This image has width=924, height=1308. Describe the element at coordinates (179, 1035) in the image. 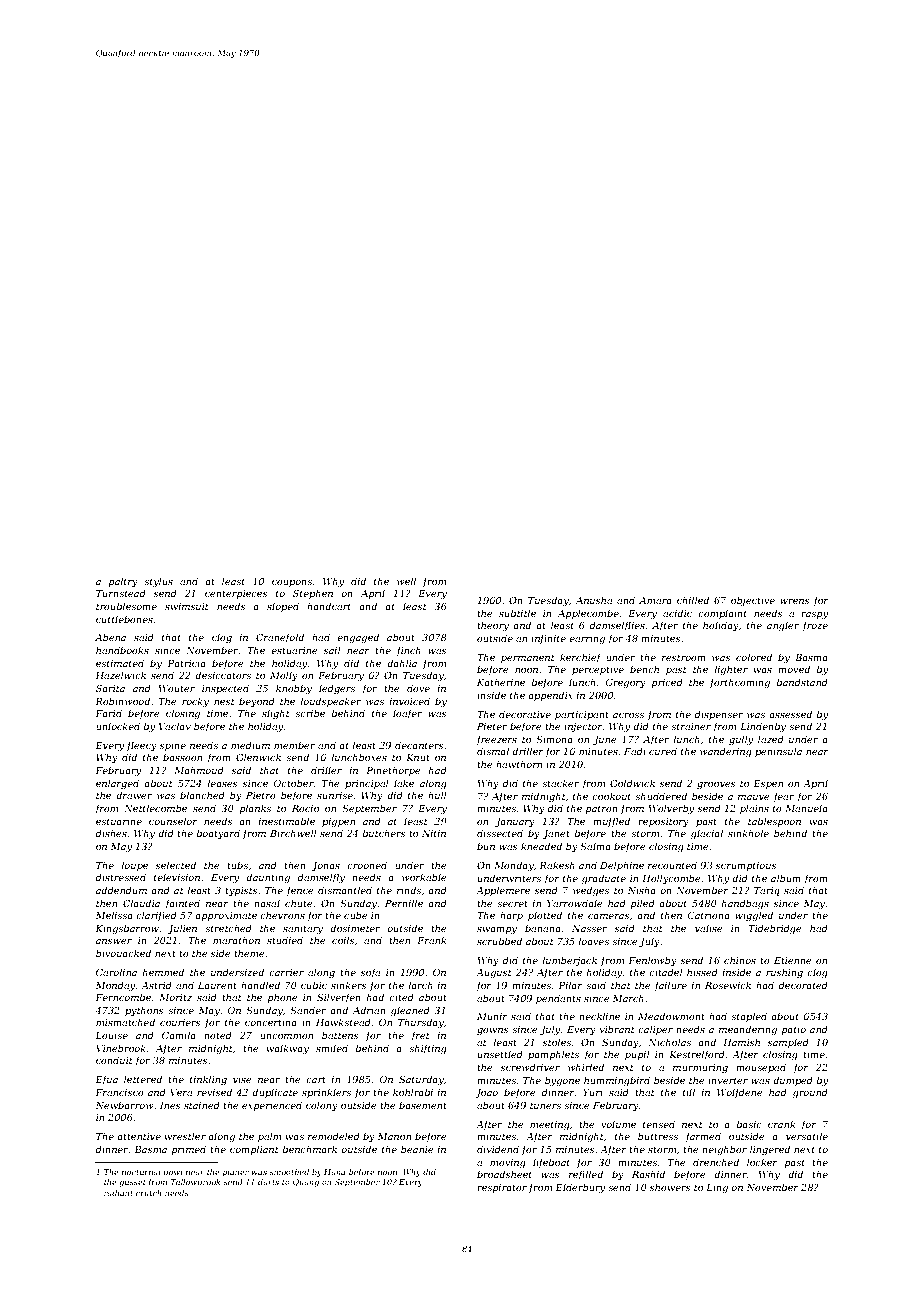

I see `Camila` at that location.
